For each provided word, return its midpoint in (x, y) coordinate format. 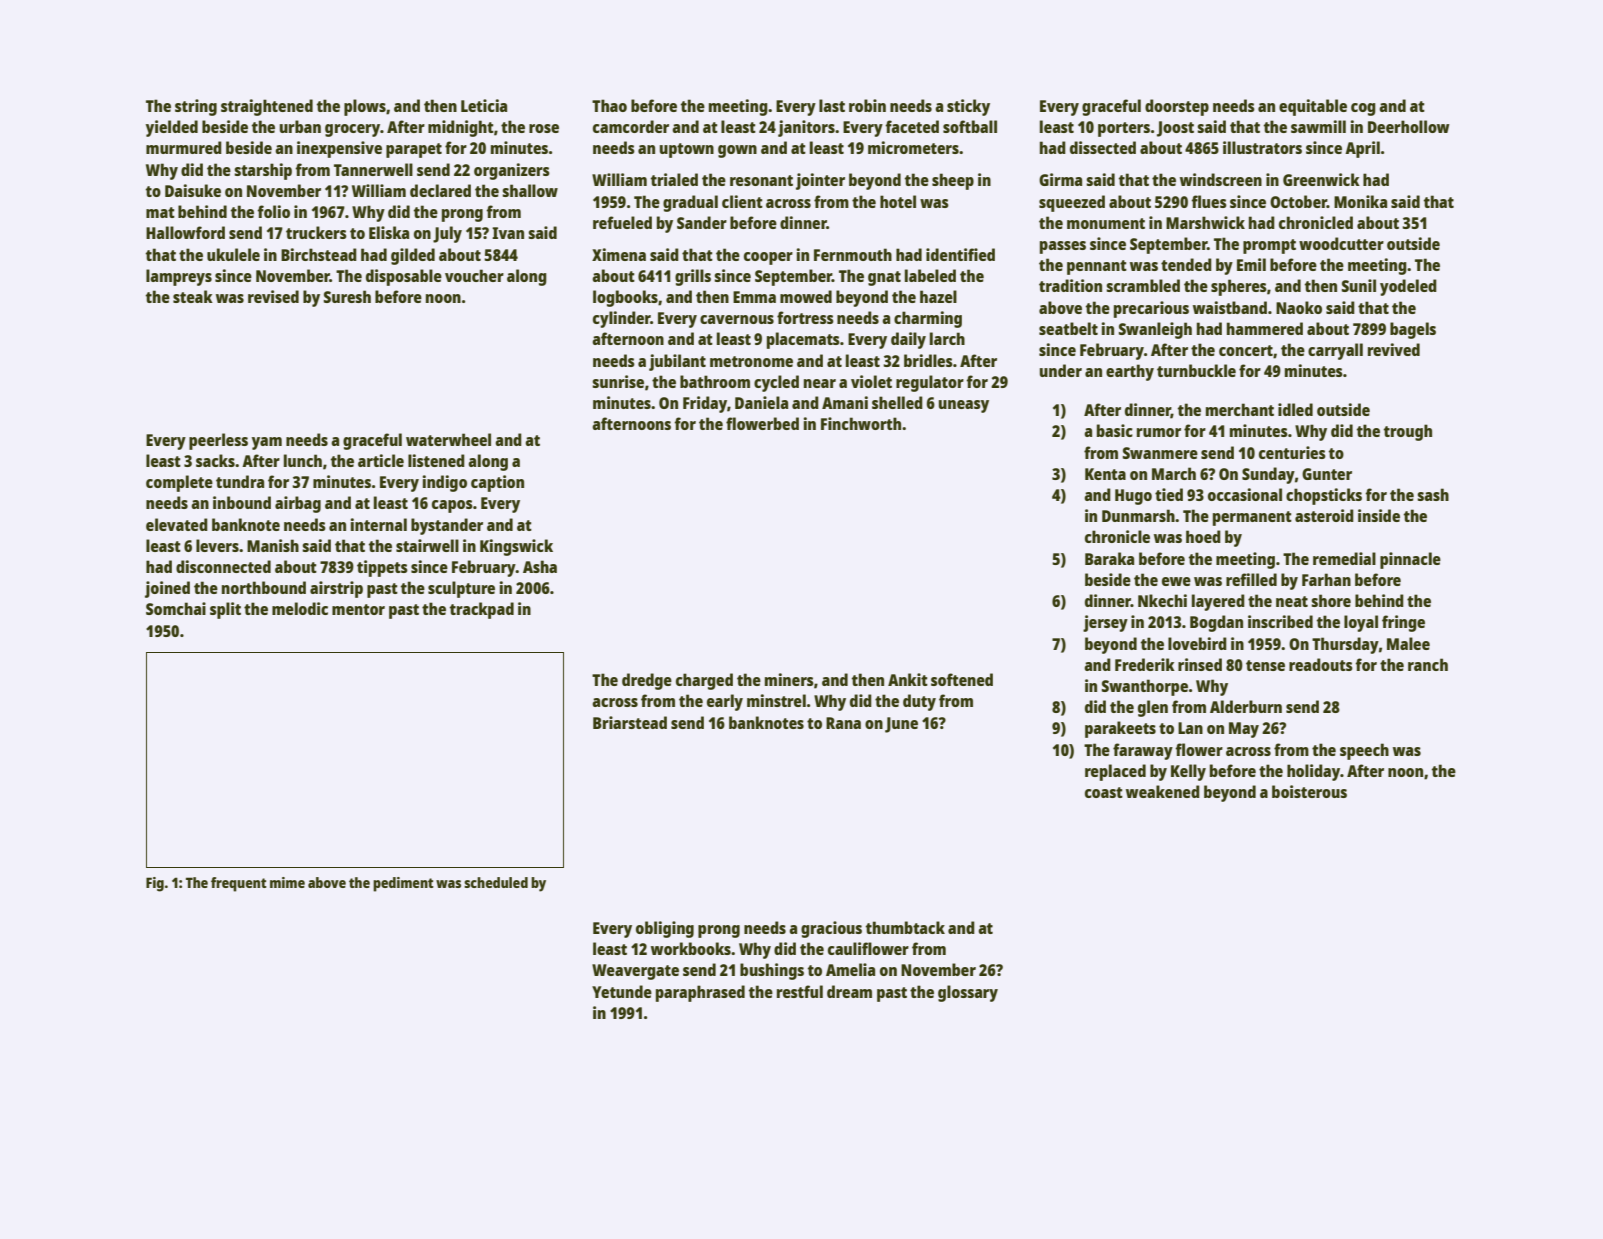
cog (1363, 109)
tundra (240, 481)
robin (867, 105)
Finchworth (861, 423)
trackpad (482, 610)
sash (1433, 494)
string (196, 107)
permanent (1252, 518)
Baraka (1109, 558)
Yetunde (622, 991)
